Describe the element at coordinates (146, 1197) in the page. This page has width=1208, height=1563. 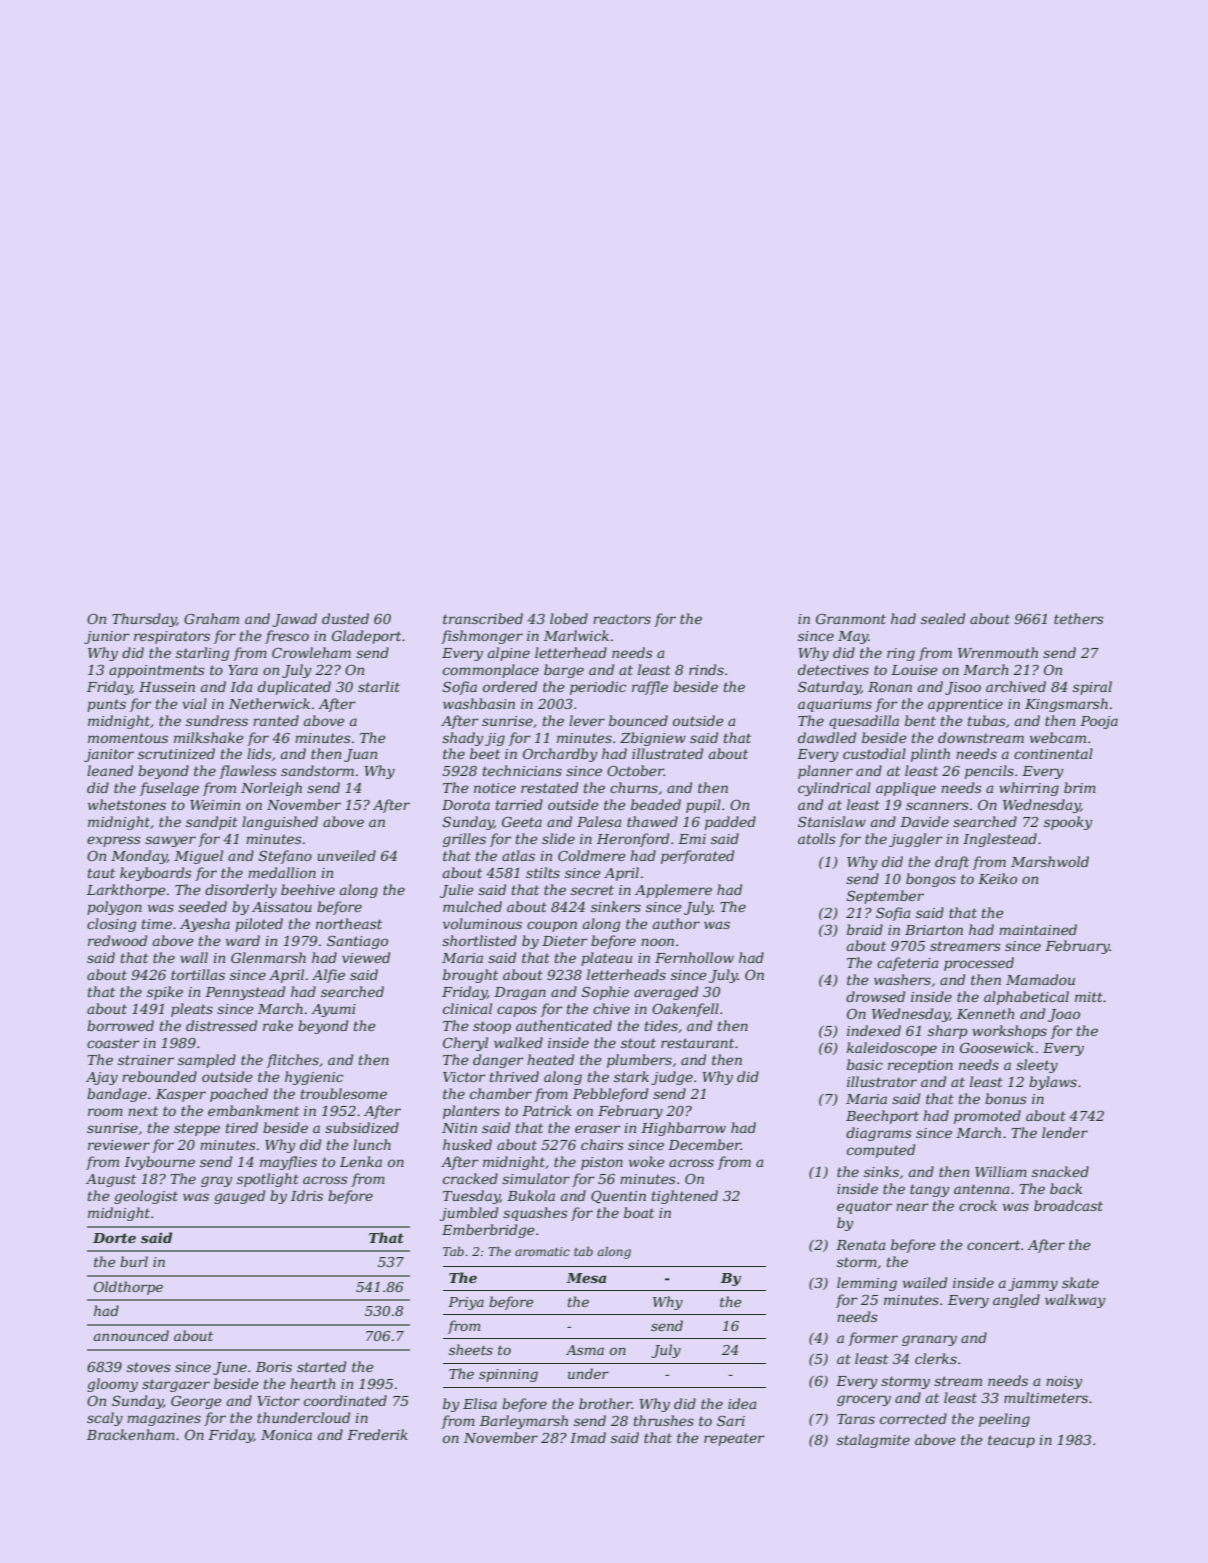
I see `geologist` at that location.
